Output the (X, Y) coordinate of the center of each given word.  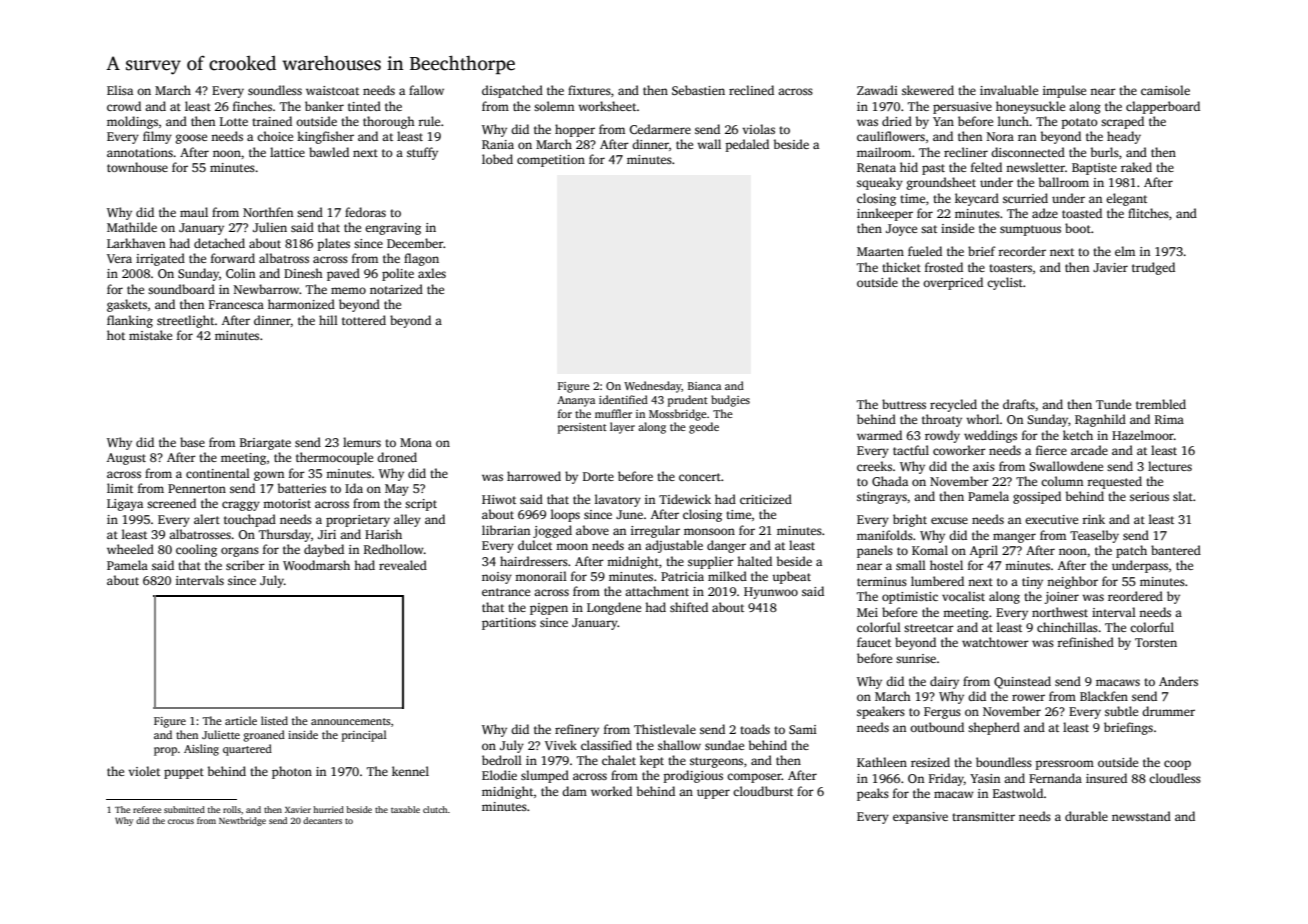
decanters (322, 820)
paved (343, 274)
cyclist (1005, 283)
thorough (389, 122)
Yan (943, 121)
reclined (751, 90)
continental (218, 473)
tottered (364, 320)
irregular (655, 531)
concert (700, 477)
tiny (1032, 583)
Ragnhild (1100, 420)
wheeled (130, 549)
